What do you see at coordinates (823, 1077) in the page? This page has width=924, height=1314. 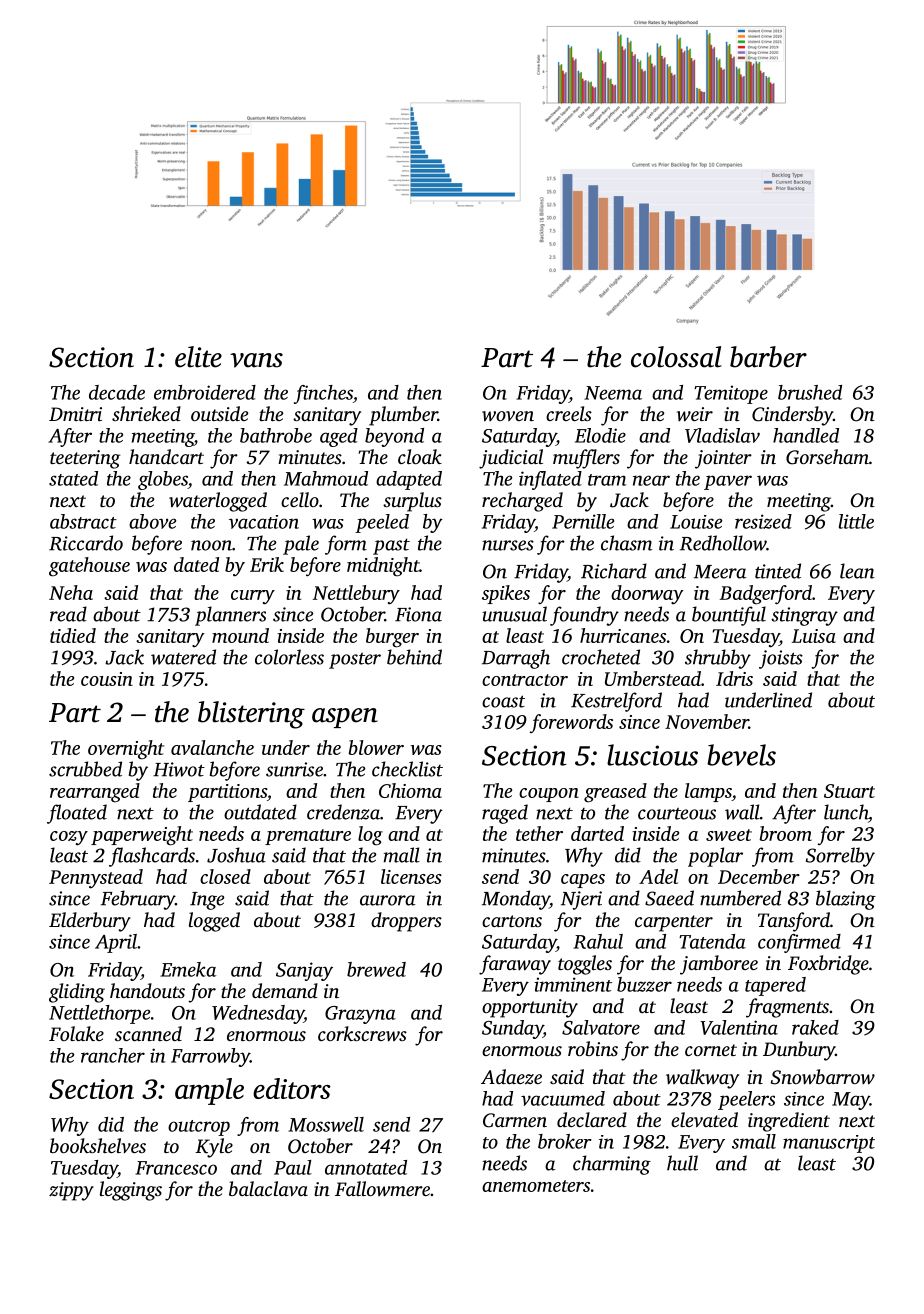 I see `Snowbarrow` at bounding box center [823, 1077].
